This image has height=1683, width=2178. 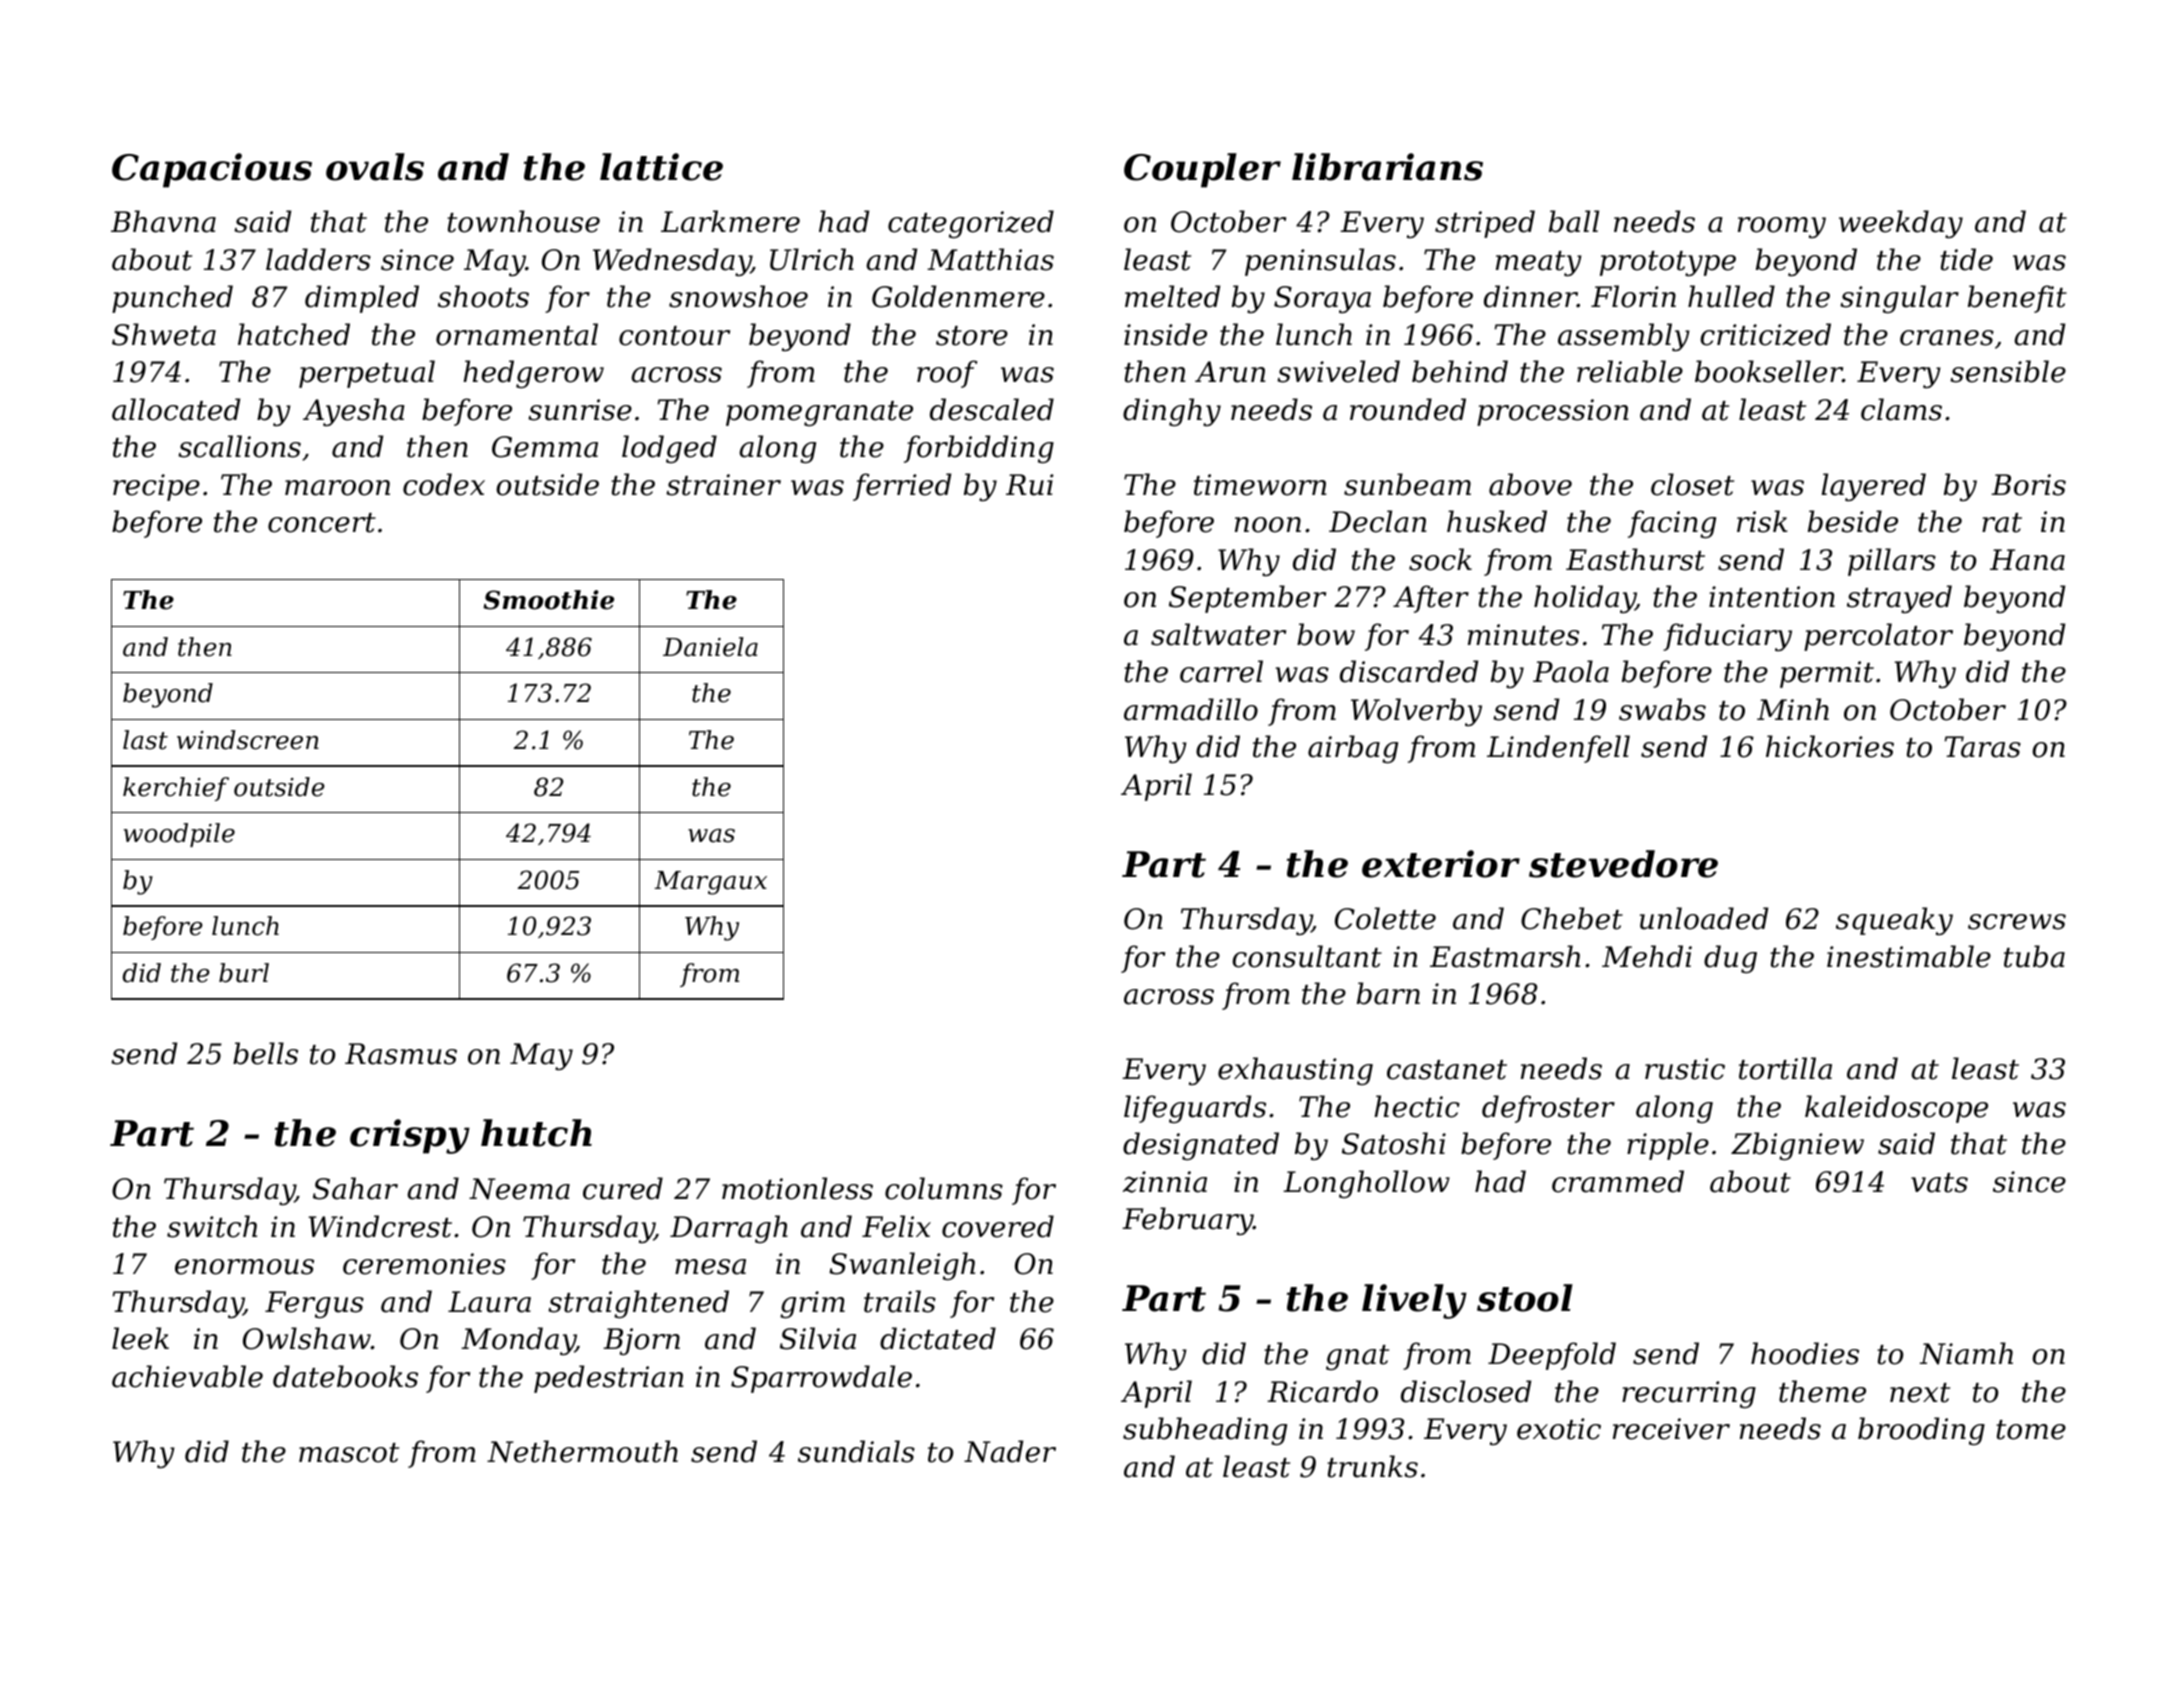 I want to click on Coupler, so click(x=1202, y=170).
